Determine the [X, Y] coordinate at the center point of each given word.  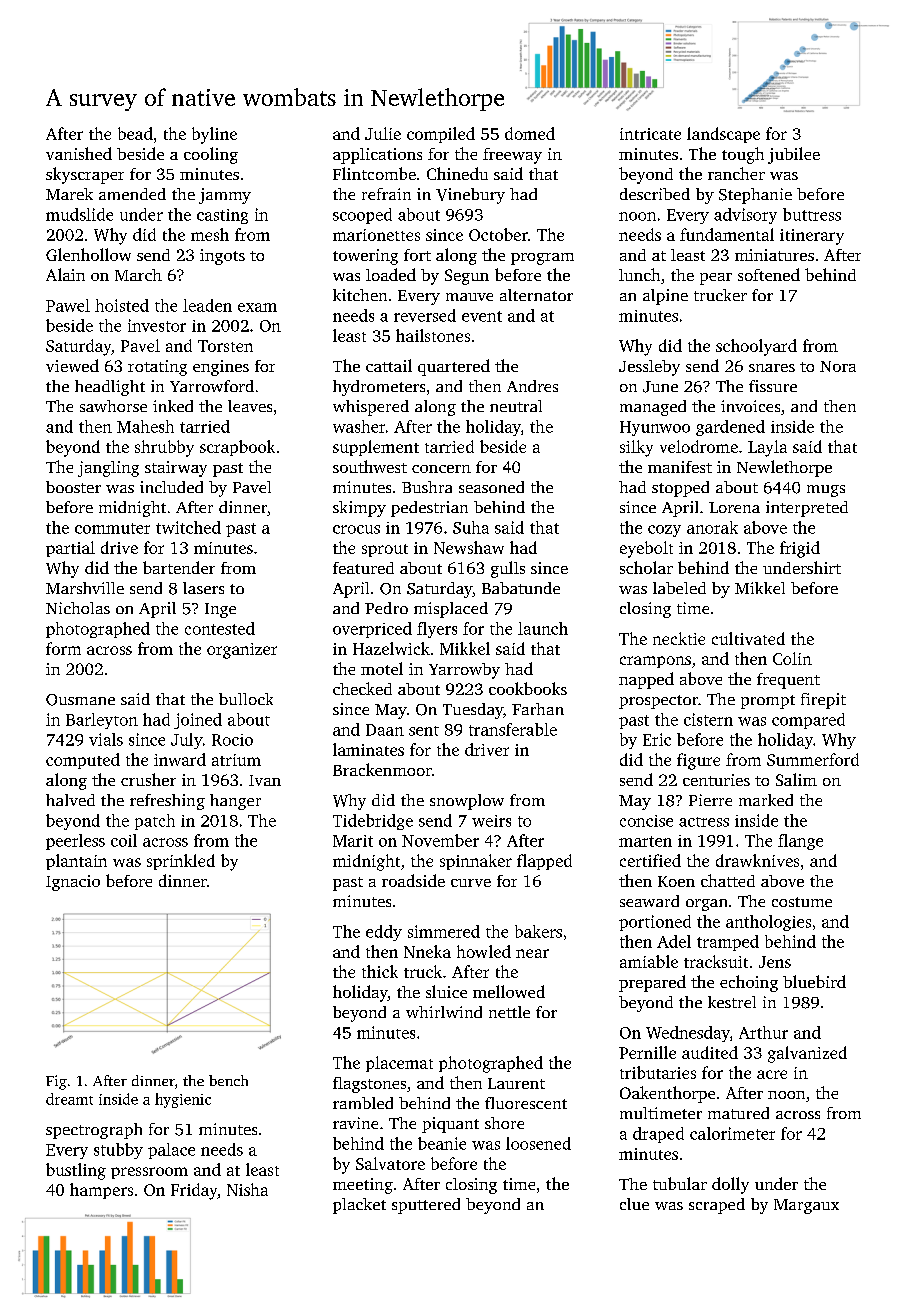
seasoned [491, 487]
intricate [650, 134]
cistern [708, 719]
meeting [363, 1186]
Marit [353, 841]
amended [132, 194]
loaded [391, 274]
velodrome [699, 446]
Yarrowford [212, 386]
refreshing [167, 802]
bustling [76, 1171]
